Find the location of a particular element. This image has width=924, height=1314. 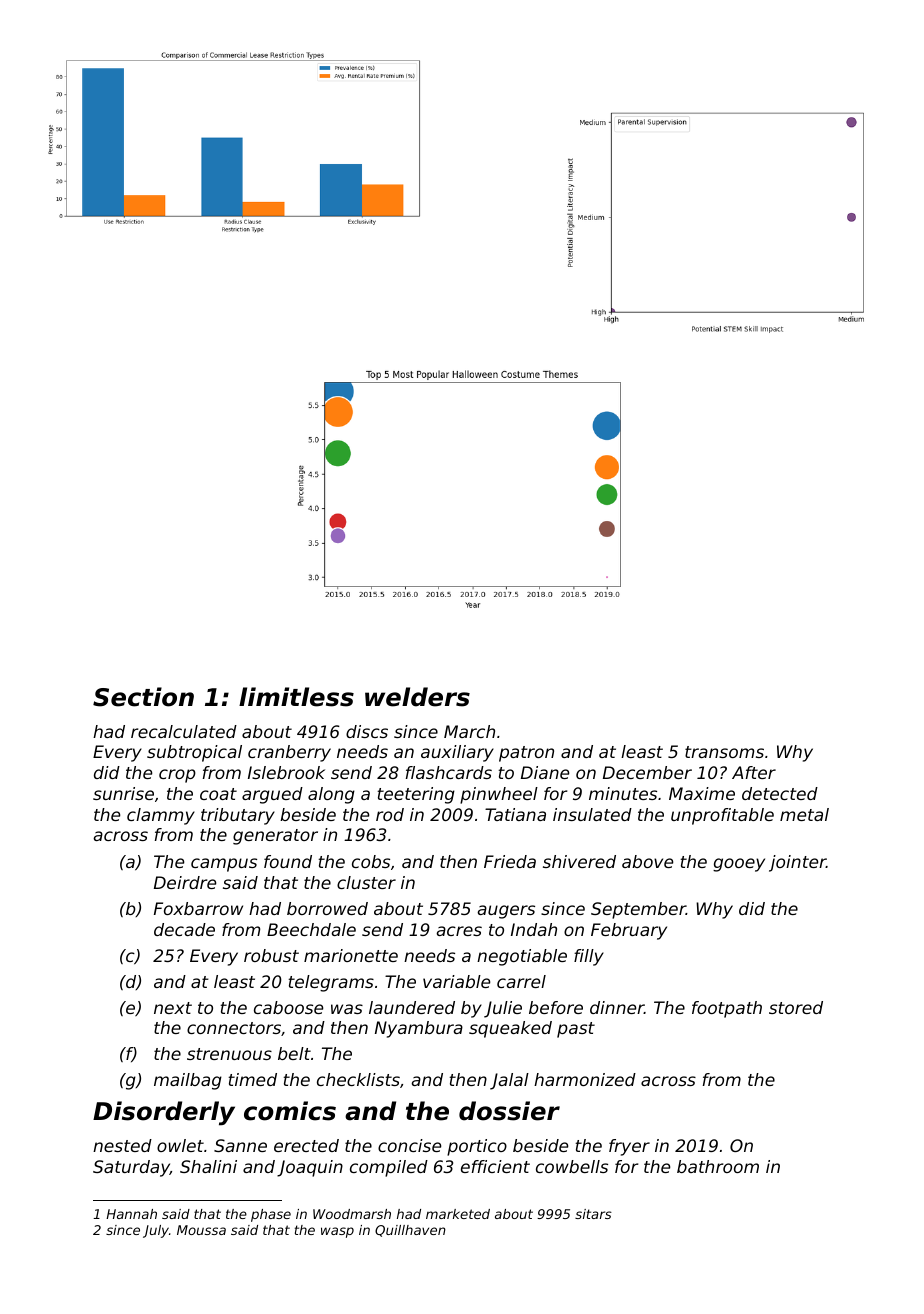

Section is located at coordinates (143, 697).
